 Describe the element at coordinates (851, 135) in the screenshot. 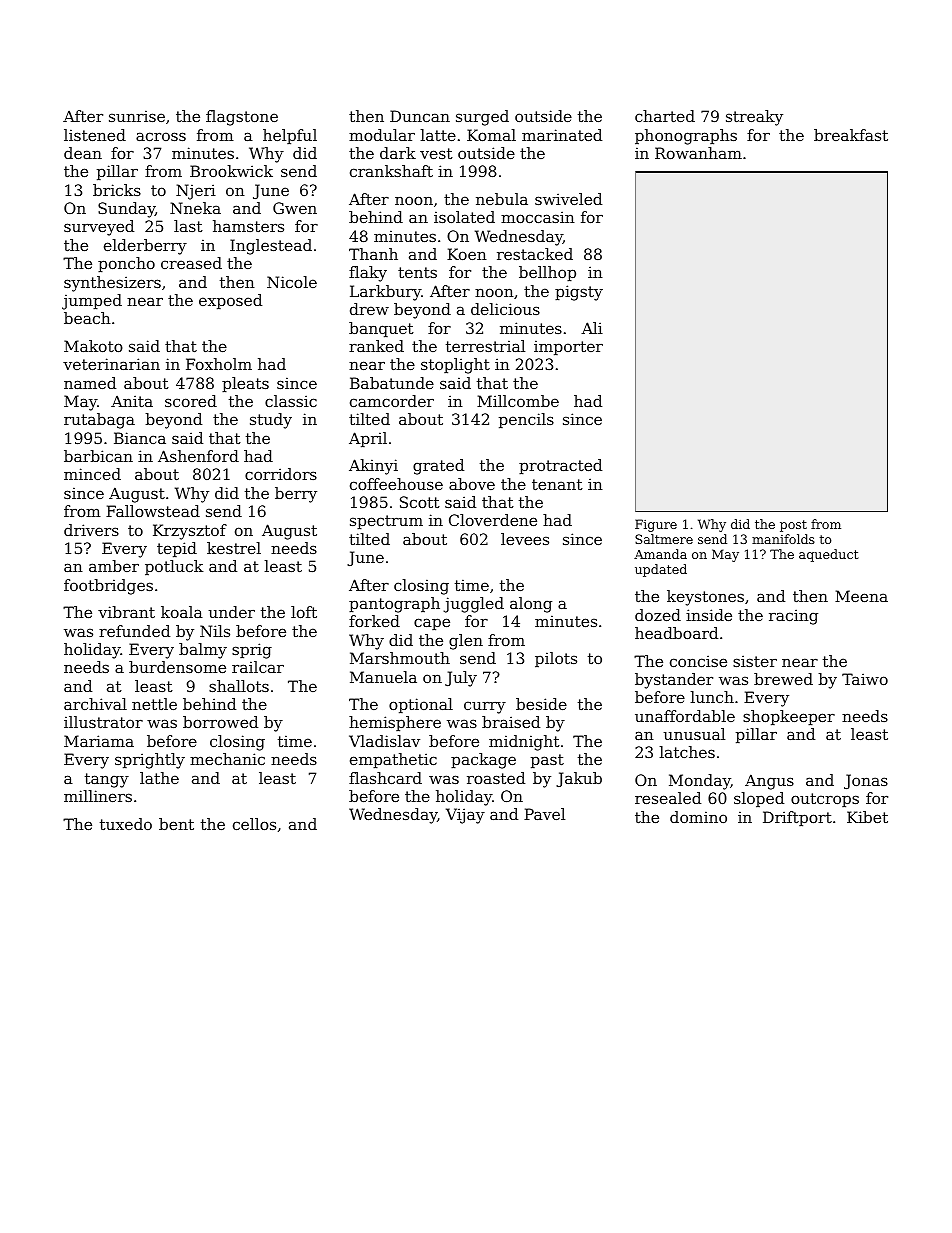

I see `breakfast` at that location.
